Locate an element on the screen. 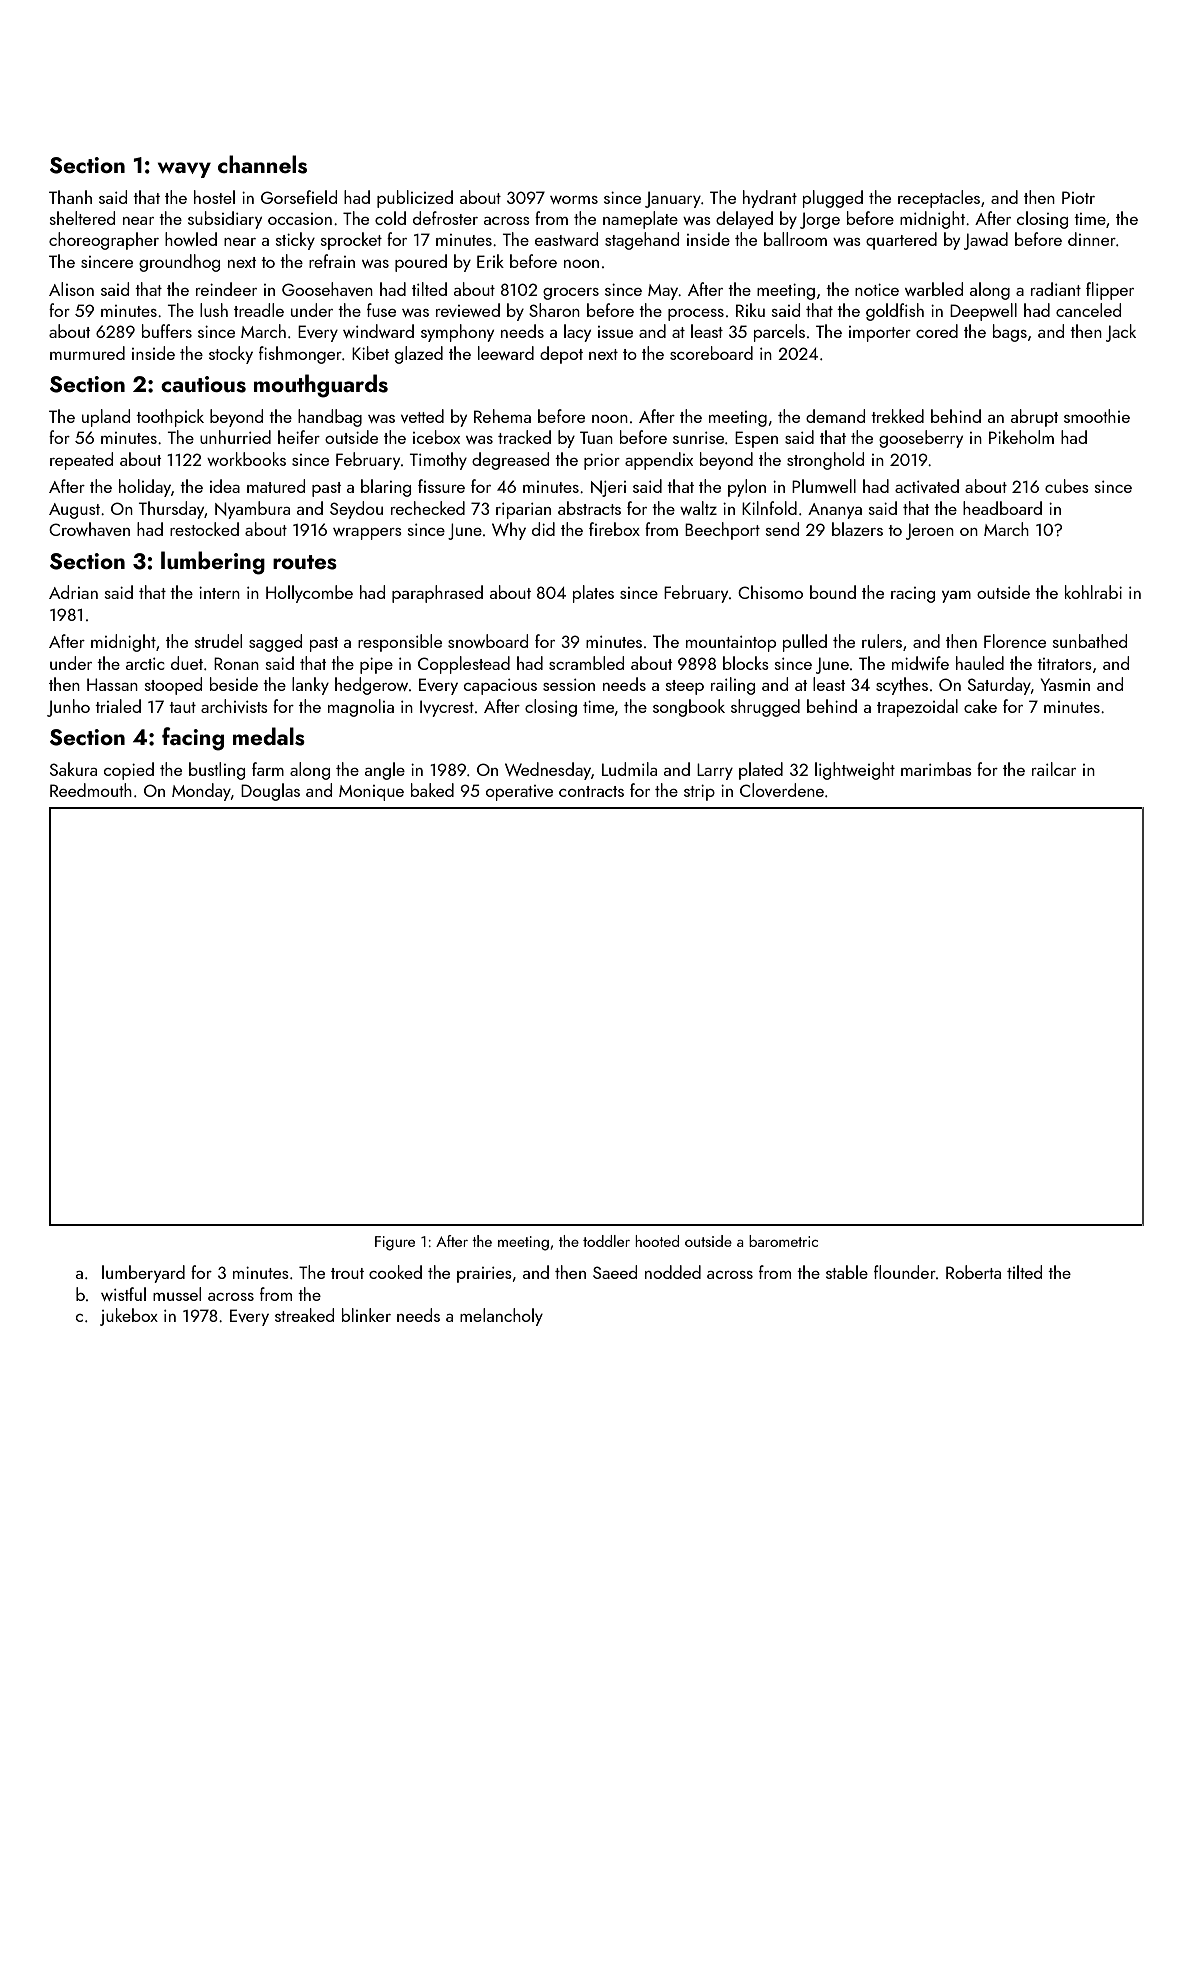 The height and width of the screenshot is (1965, 1193). hydrant is located at coordinates (770, 199).
